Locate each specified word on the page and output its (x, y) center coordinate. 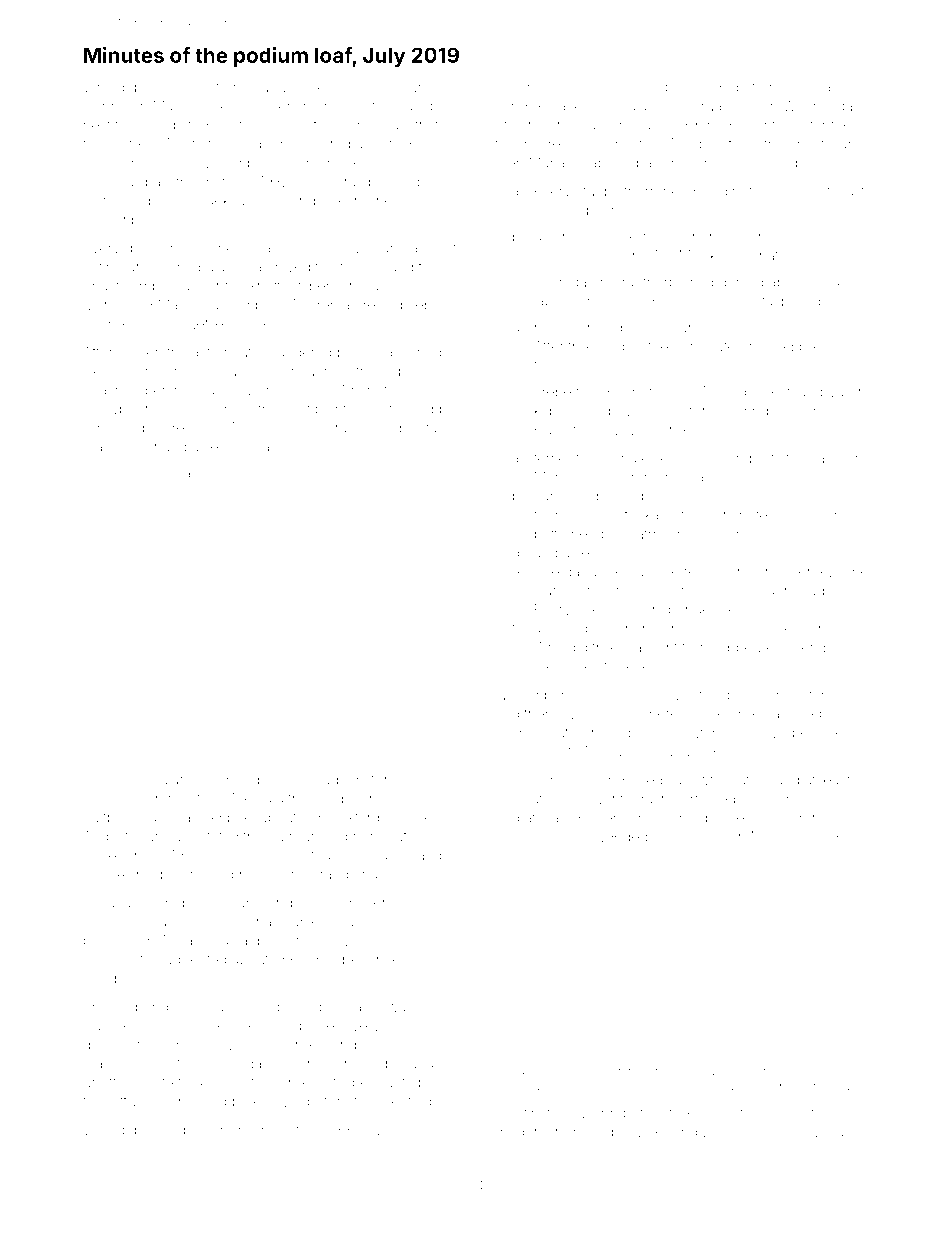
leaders (385, 855)
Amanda (110, 428)
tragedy (722, 89)
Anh (604, 1112)
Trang (706, 838)
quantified (812, 1072)
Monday (174, 475)
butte (550, 534)
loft (118, 1101)
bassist (189, 87)
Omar (513, 87)
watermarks (799, 628)
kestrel (129, 855)
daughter (593, 573)
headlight (648, 649)
